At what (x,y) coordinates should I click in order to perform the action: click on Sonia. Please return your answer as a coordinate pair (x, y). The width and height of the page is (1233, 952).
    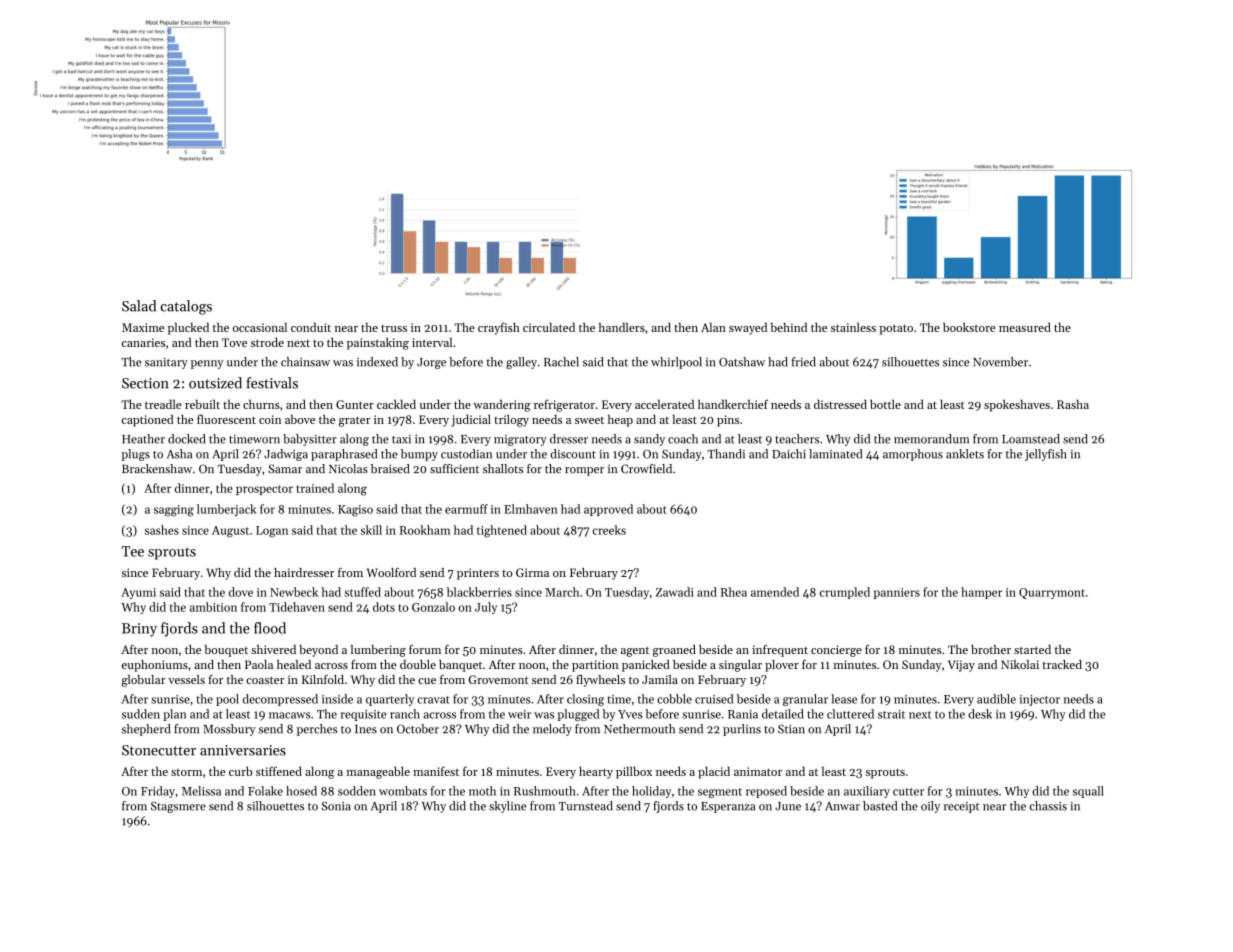
    Looking at the image, I should click on (336, 806).
